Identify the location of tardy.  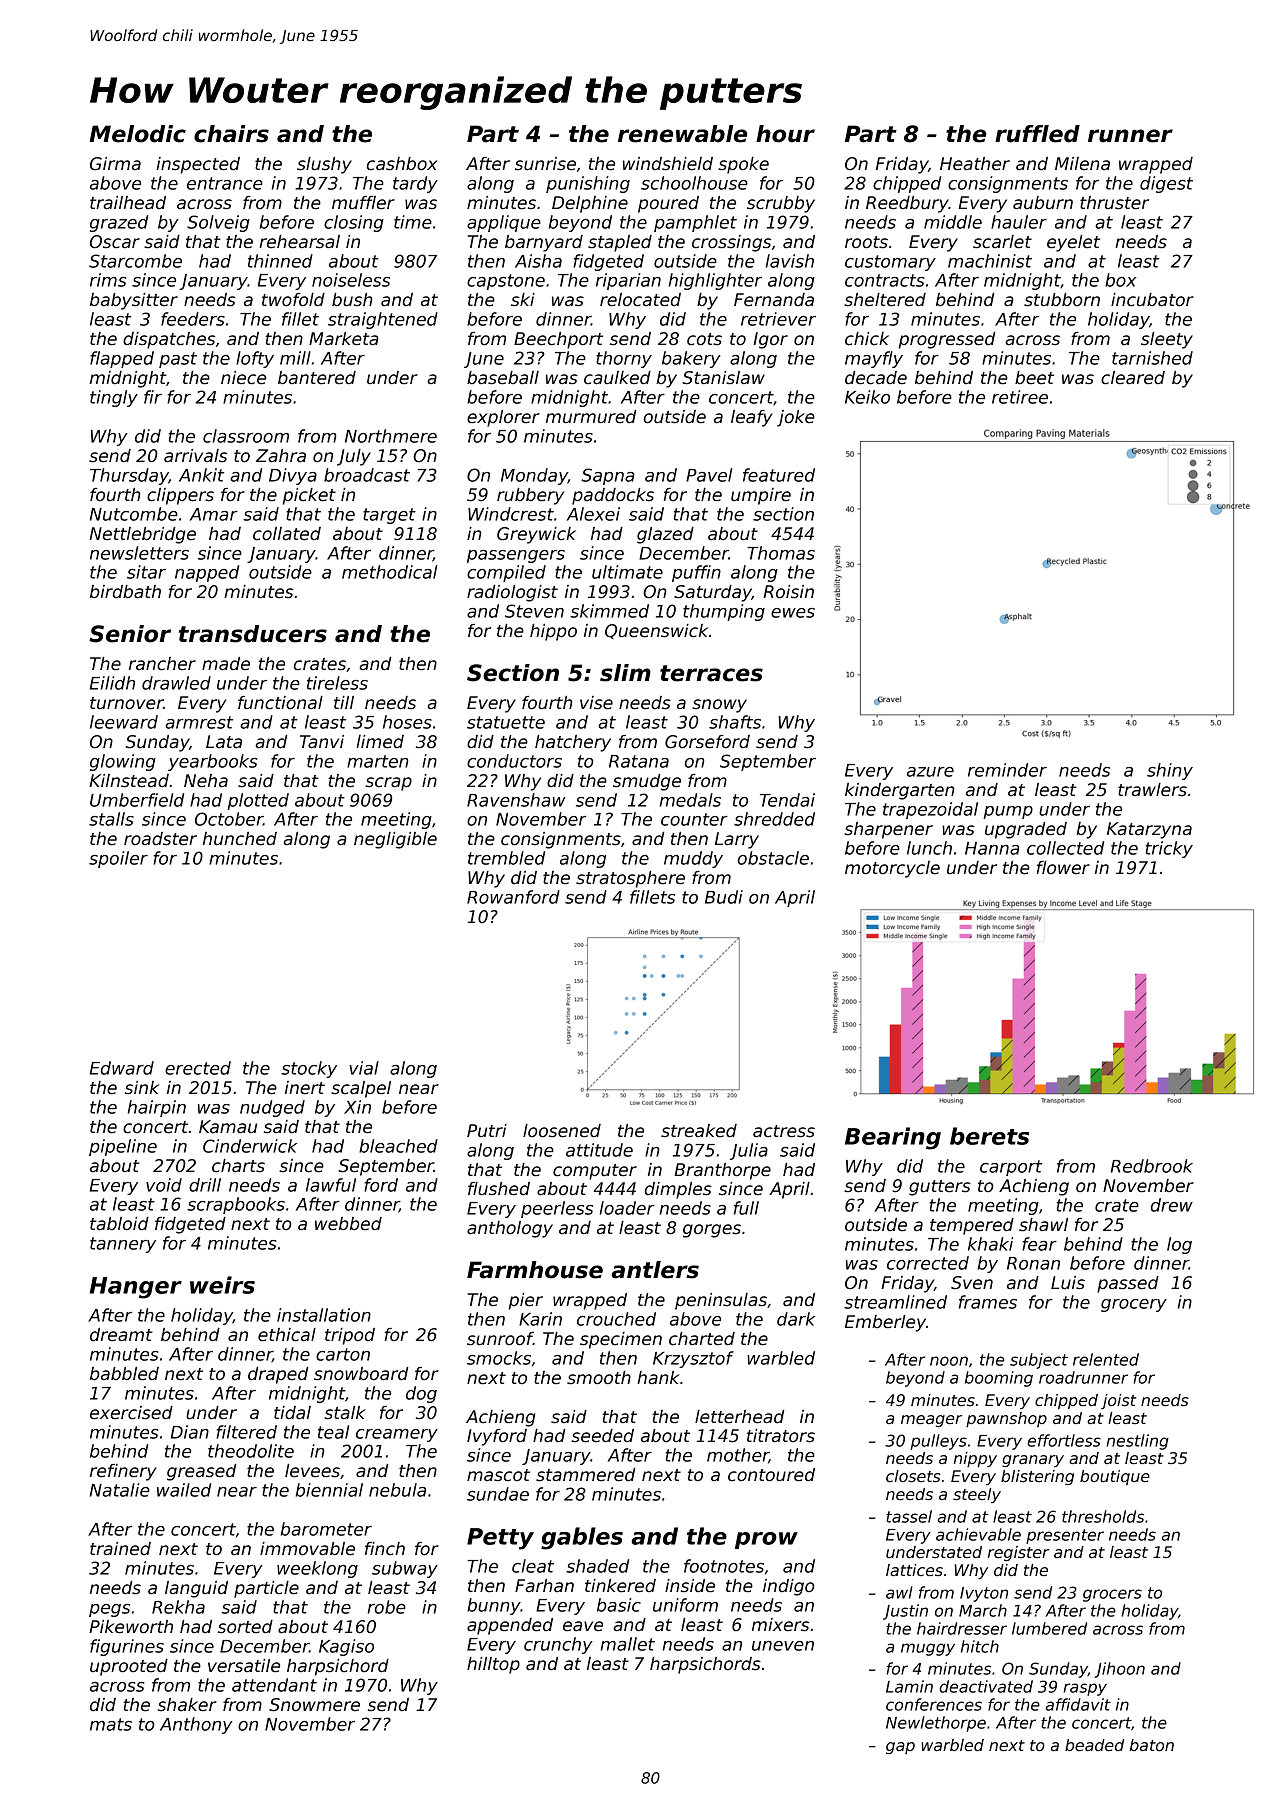
(415, 184).
